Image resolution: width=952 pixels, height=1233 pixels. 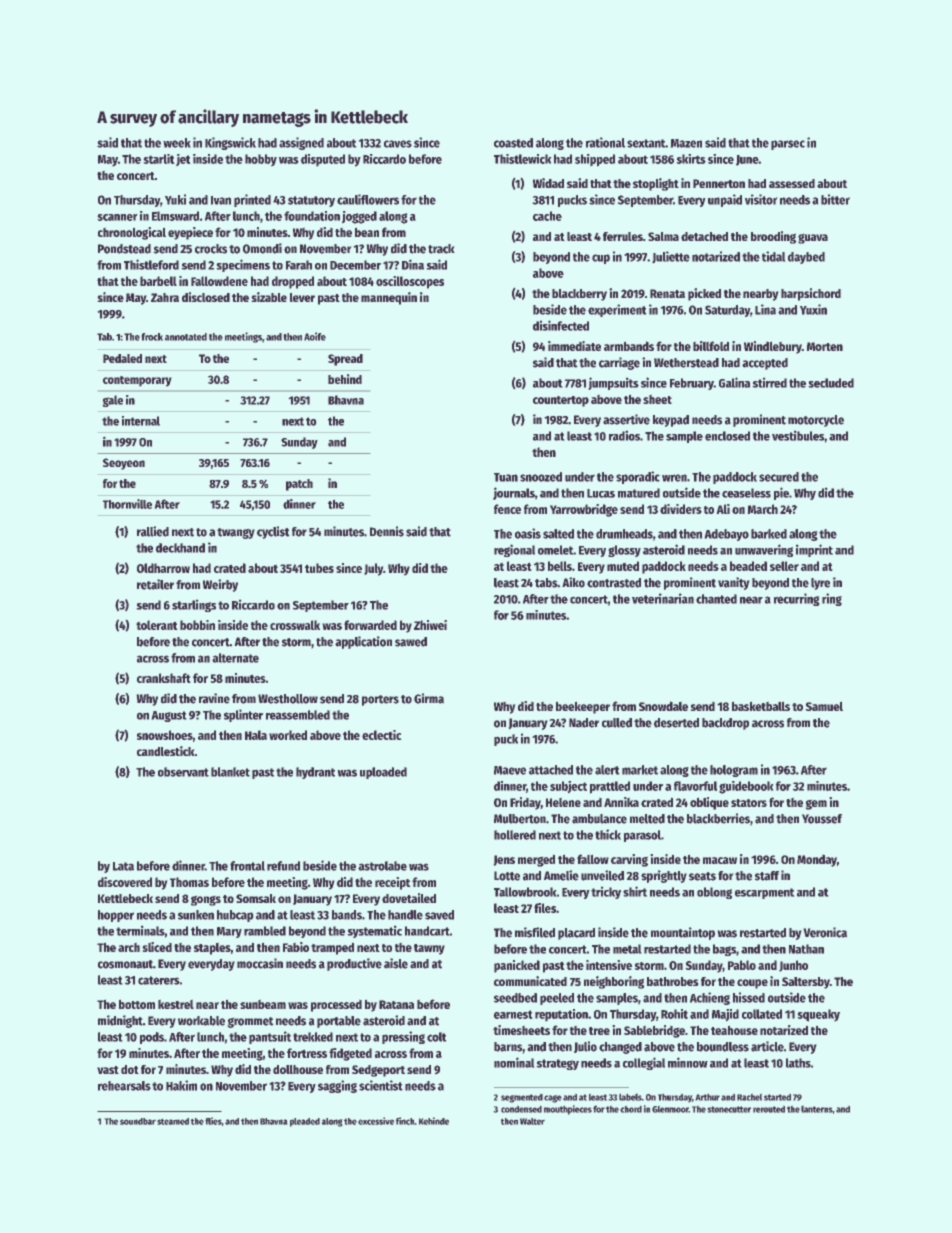 What do you see at coordinates (686, 143) in the document?
I see `Mazen` at bounding box center [686, 143].
